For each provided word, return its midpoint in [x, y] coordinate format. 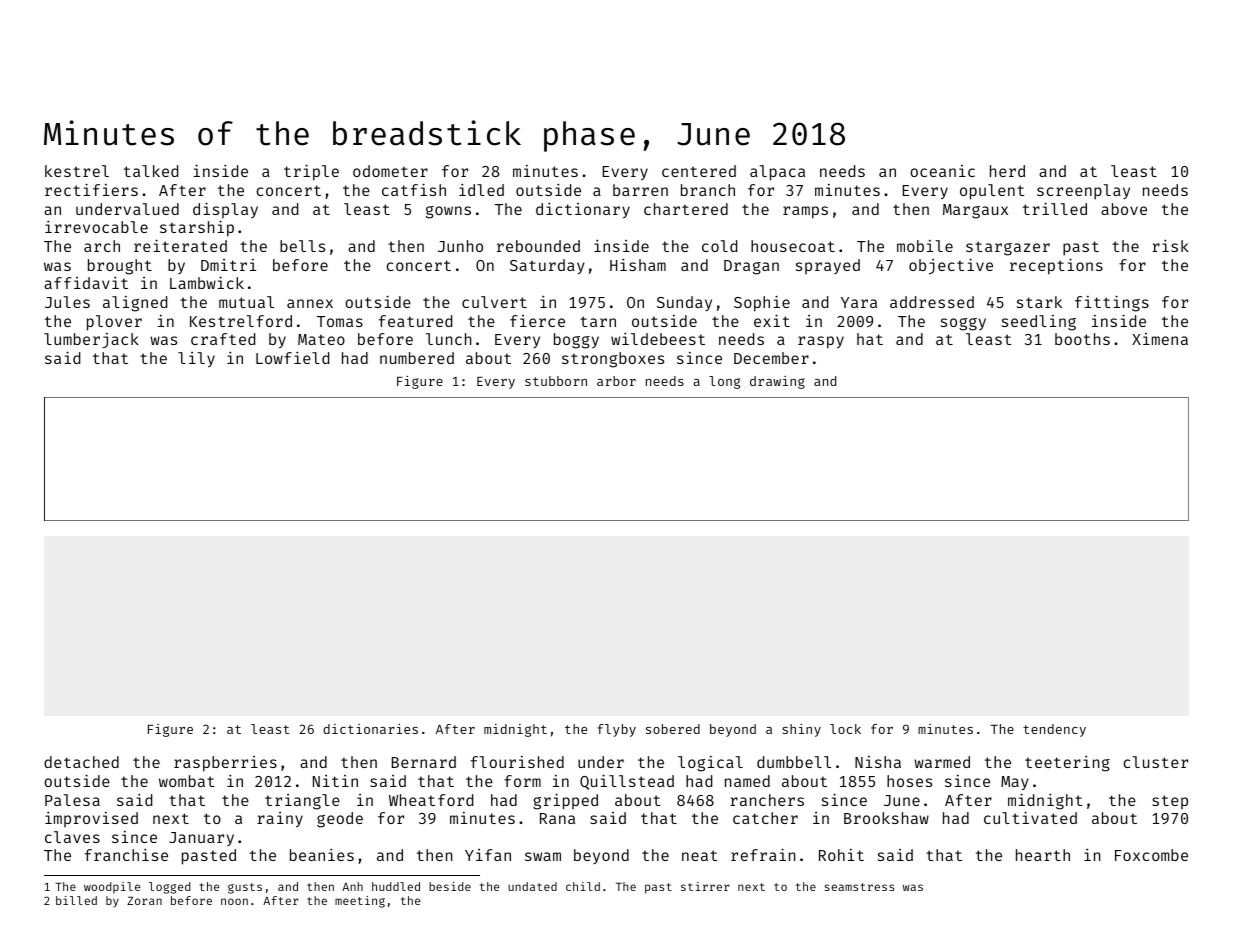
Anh [352, 886]
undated [532, 886]
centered [699, 171]
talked [151, 171]
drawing [777, 382]
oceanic [942, 171]
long [724, 382]
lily [196, 359]
